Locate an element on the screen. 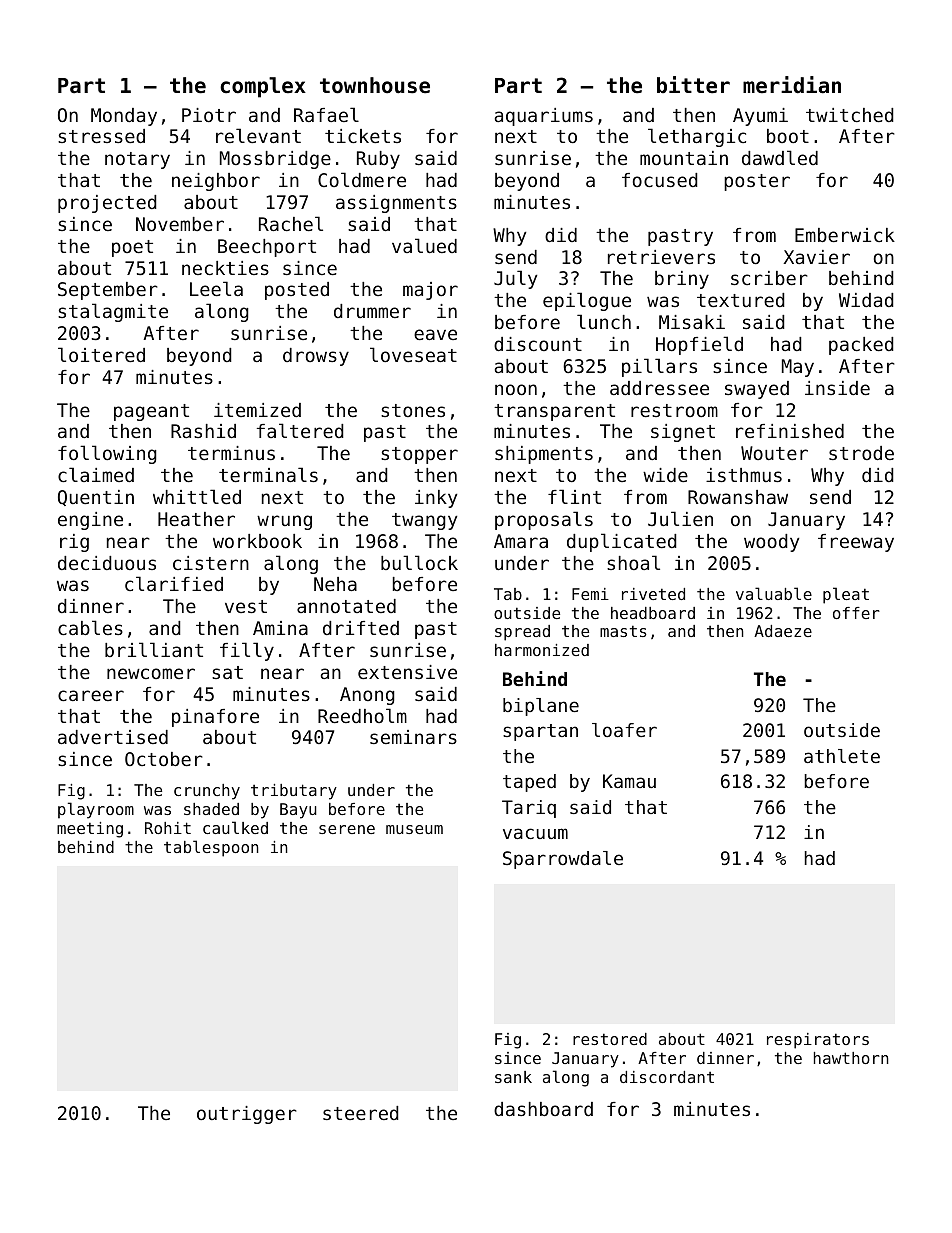  Monday is located at coordinates (124, 117).
